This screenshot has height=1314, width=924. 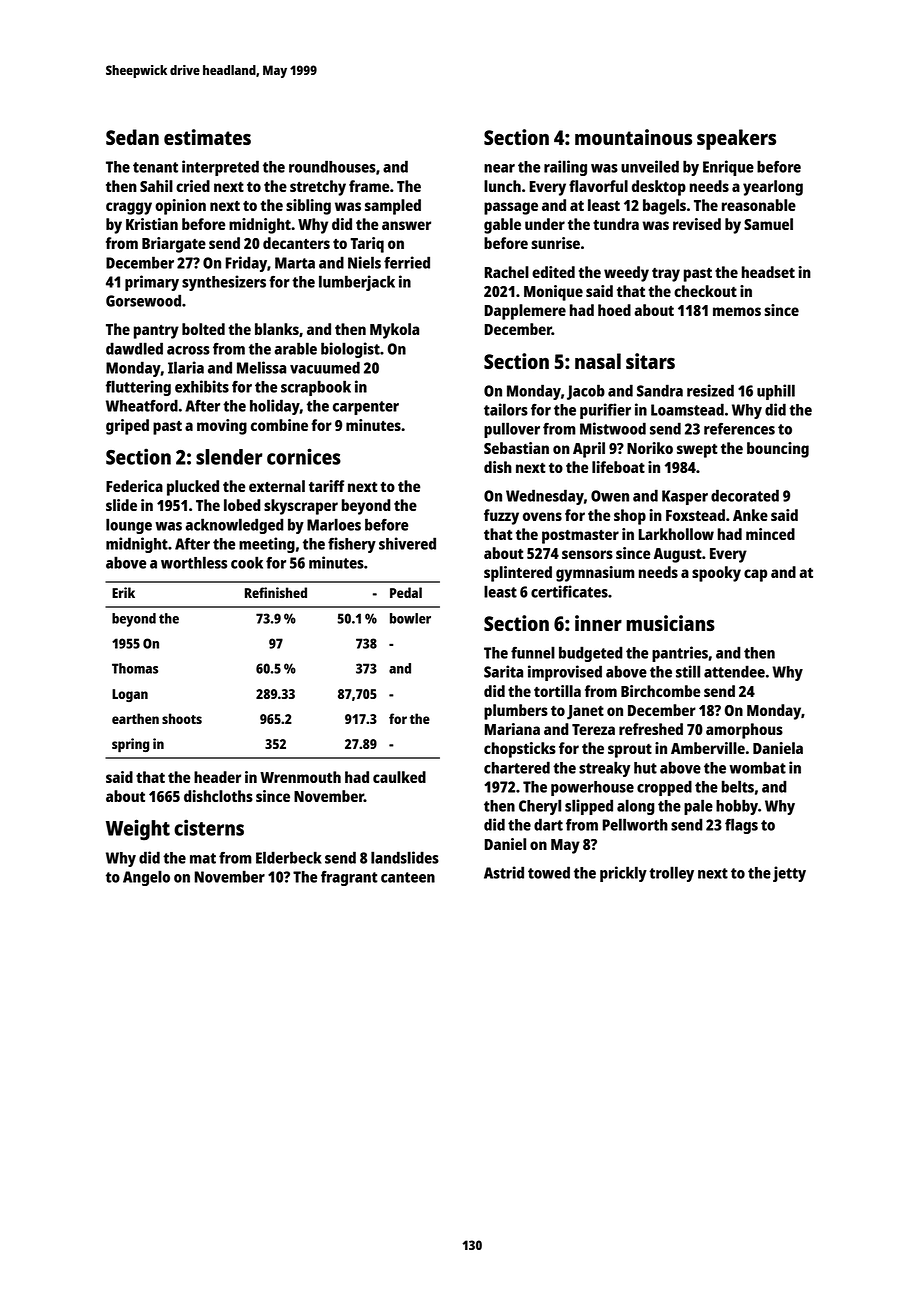 What do you see at coordinates (242, 505) in the screenshot?
I see `lobed` at bounding box center [242, 505].
